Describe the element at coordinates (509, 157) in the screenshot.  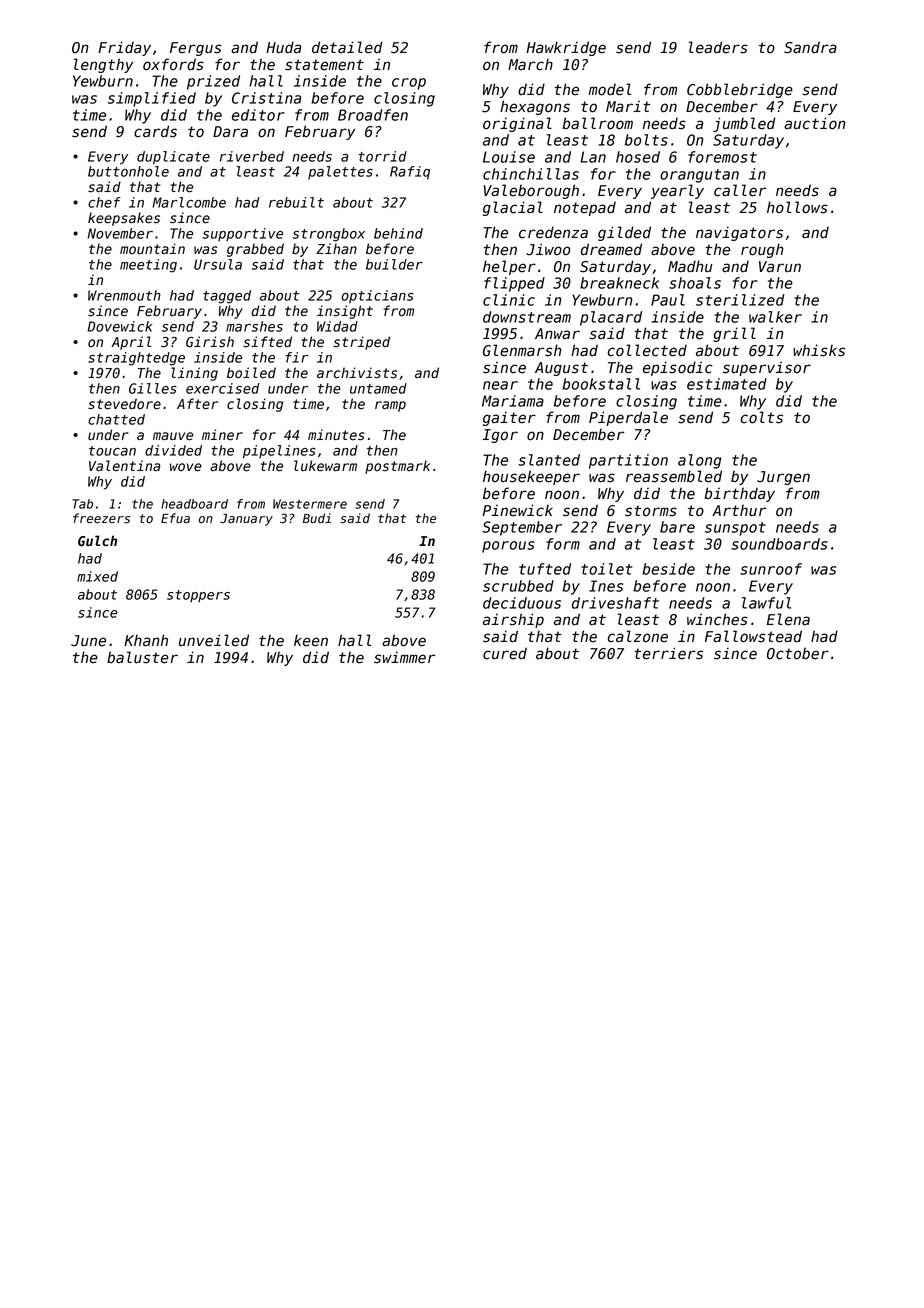
I see `Louise` at that location.
